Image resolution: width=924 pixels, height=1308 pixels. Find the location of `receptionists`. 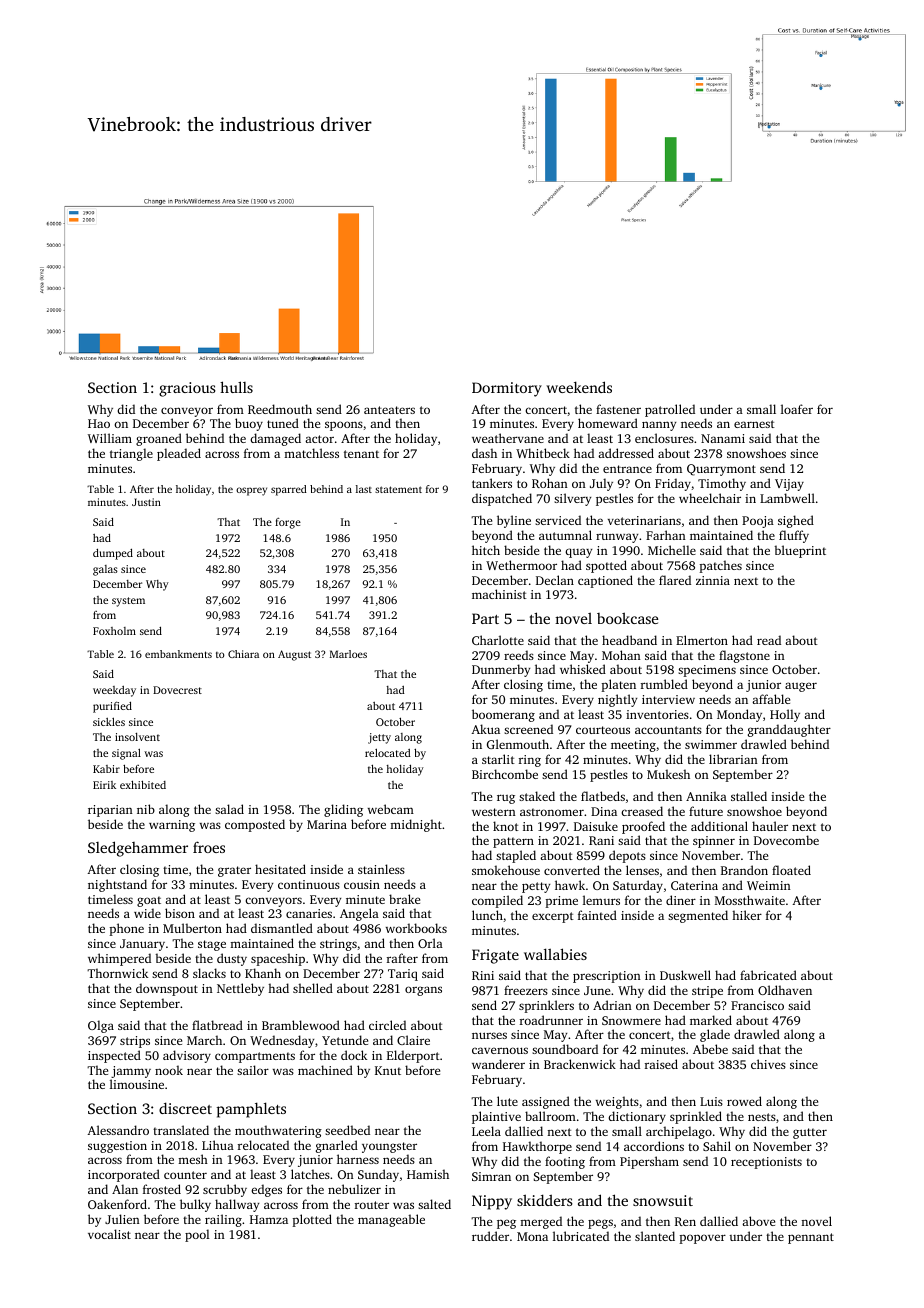

receptionists is located at coordinates (766, 1163).
